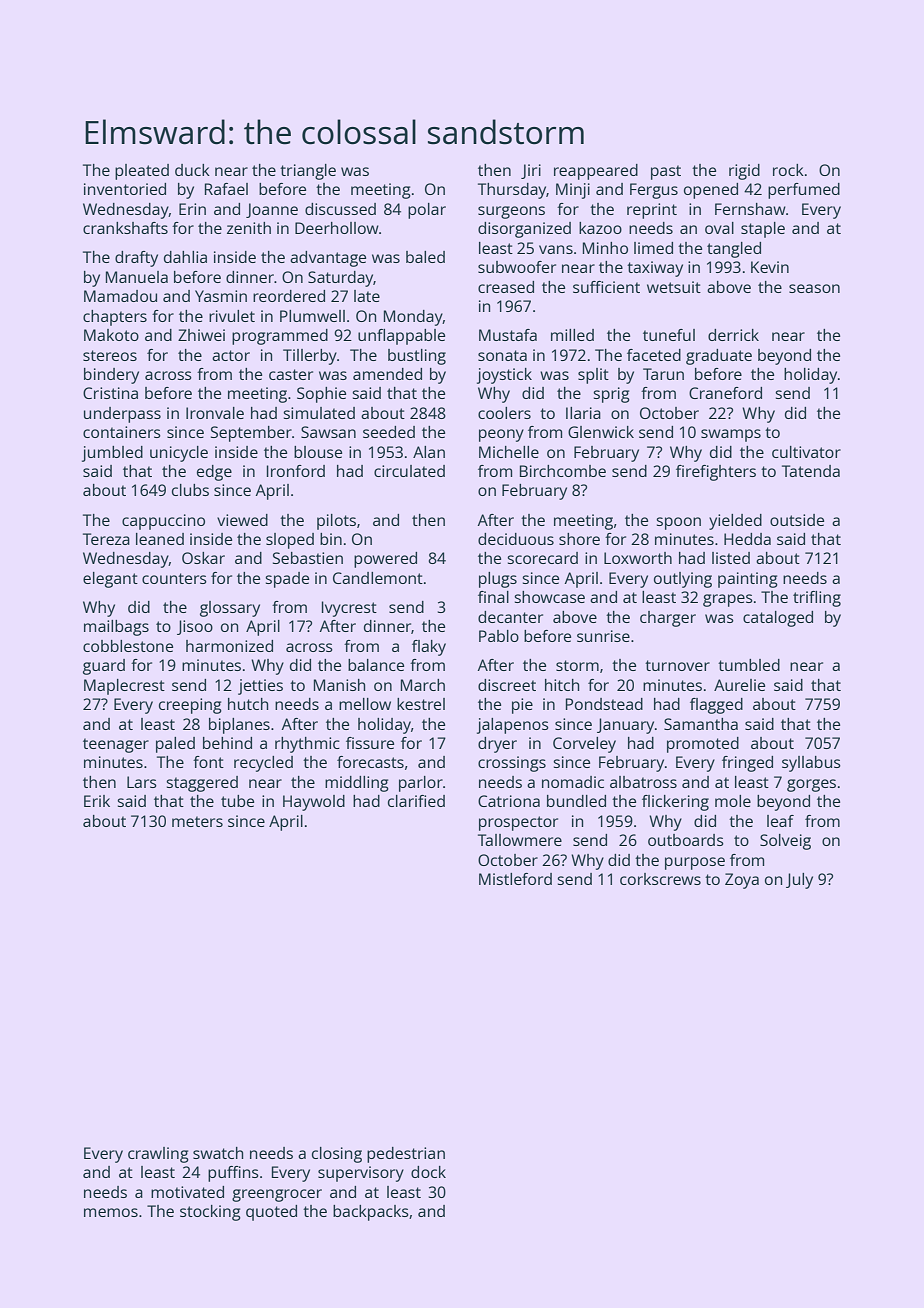 The width and height of the image is (924, 1308). What do you see at coordinates (703, 745) in the image?
I see `promoted` at bounding box center [703, 745].
